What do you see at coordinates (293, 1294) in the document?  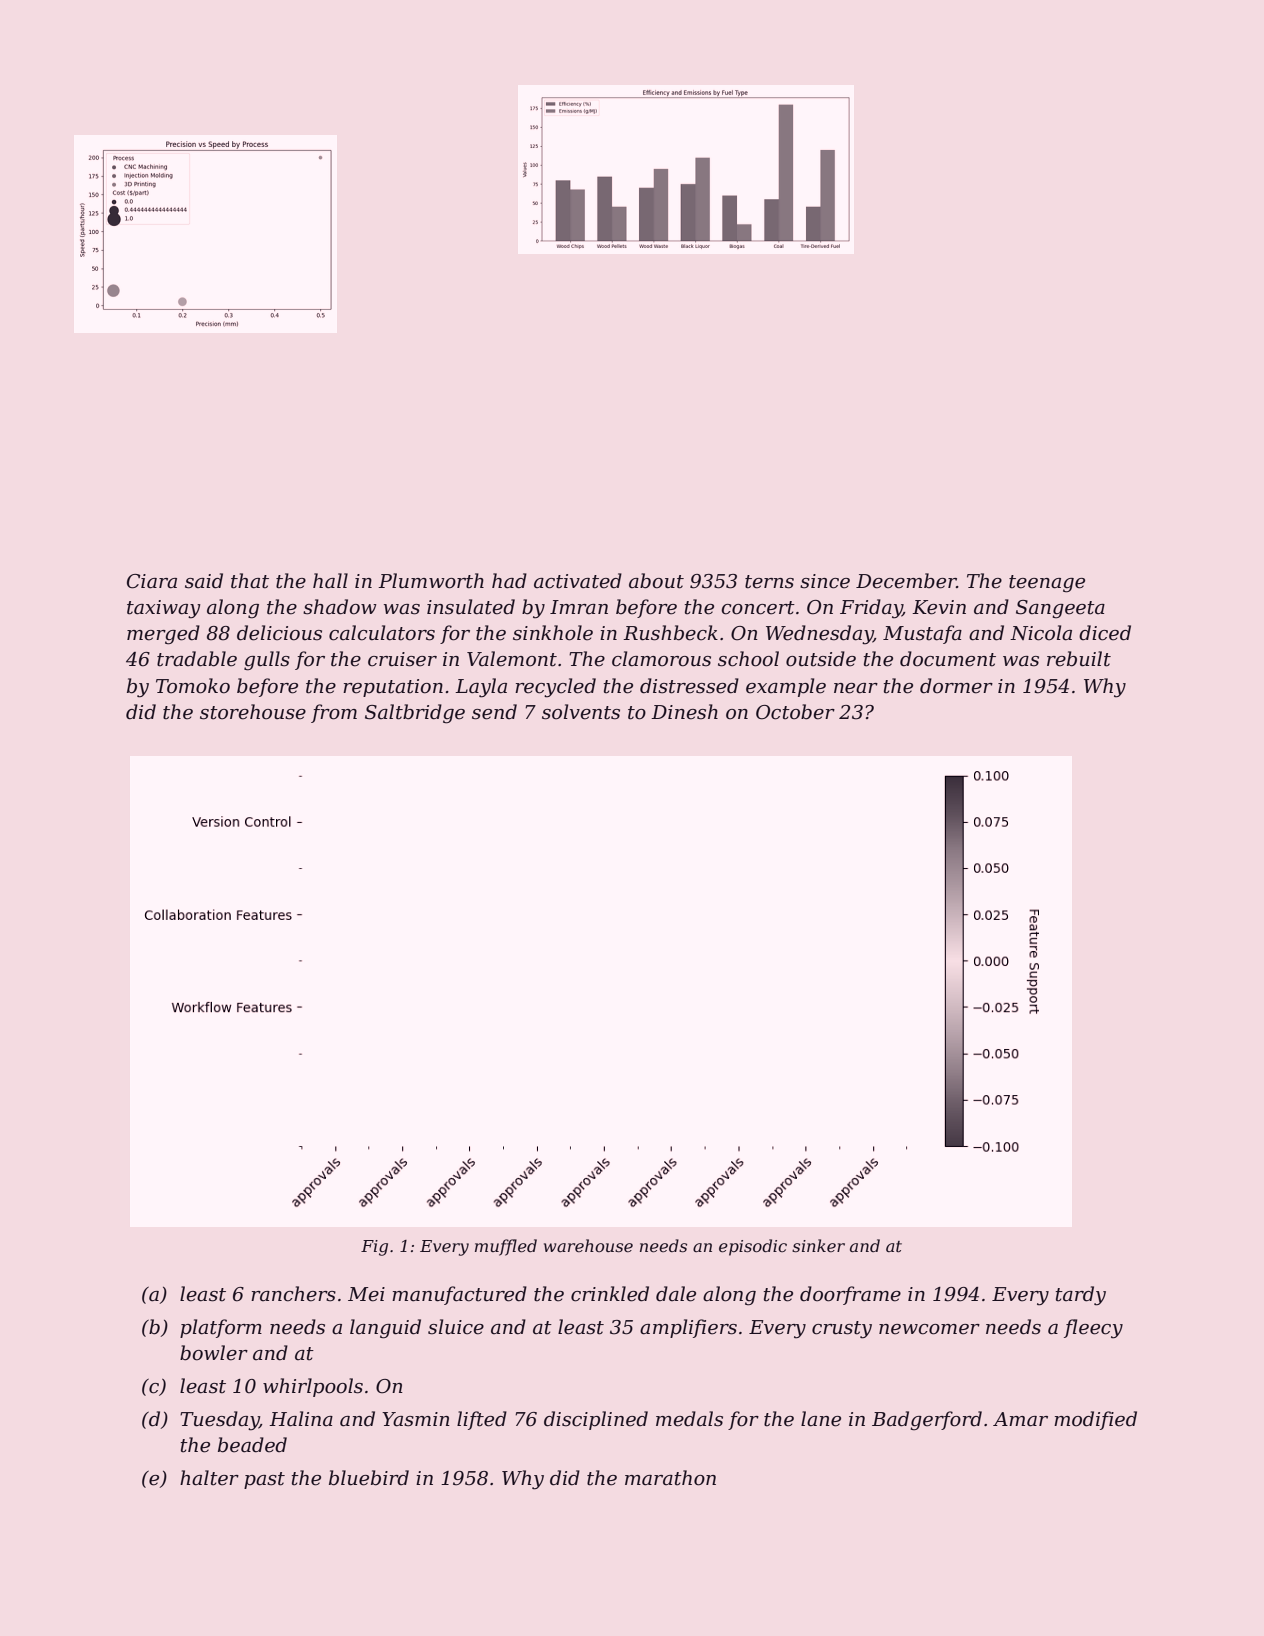 I see `ranchers` at bounding box center [293, 1294].
